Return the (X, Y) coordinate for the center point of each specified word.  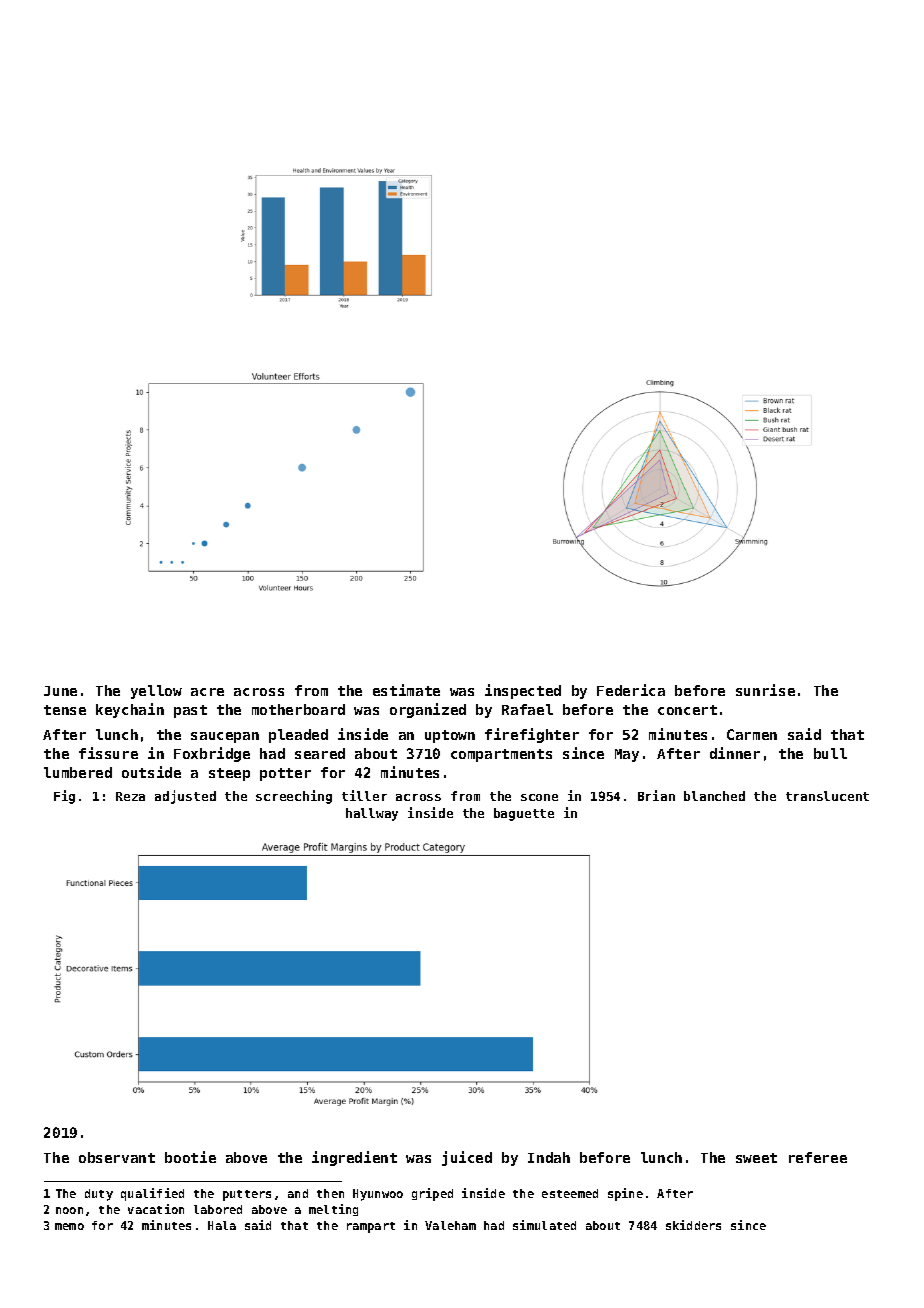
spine (625, 1194)
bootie (190, 1157)
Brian (656, 795)
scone (539, 797)
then (330, 1193)
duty (99, 1195)
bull (830, 753)
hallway (372, 814)
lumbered (78, 772)
